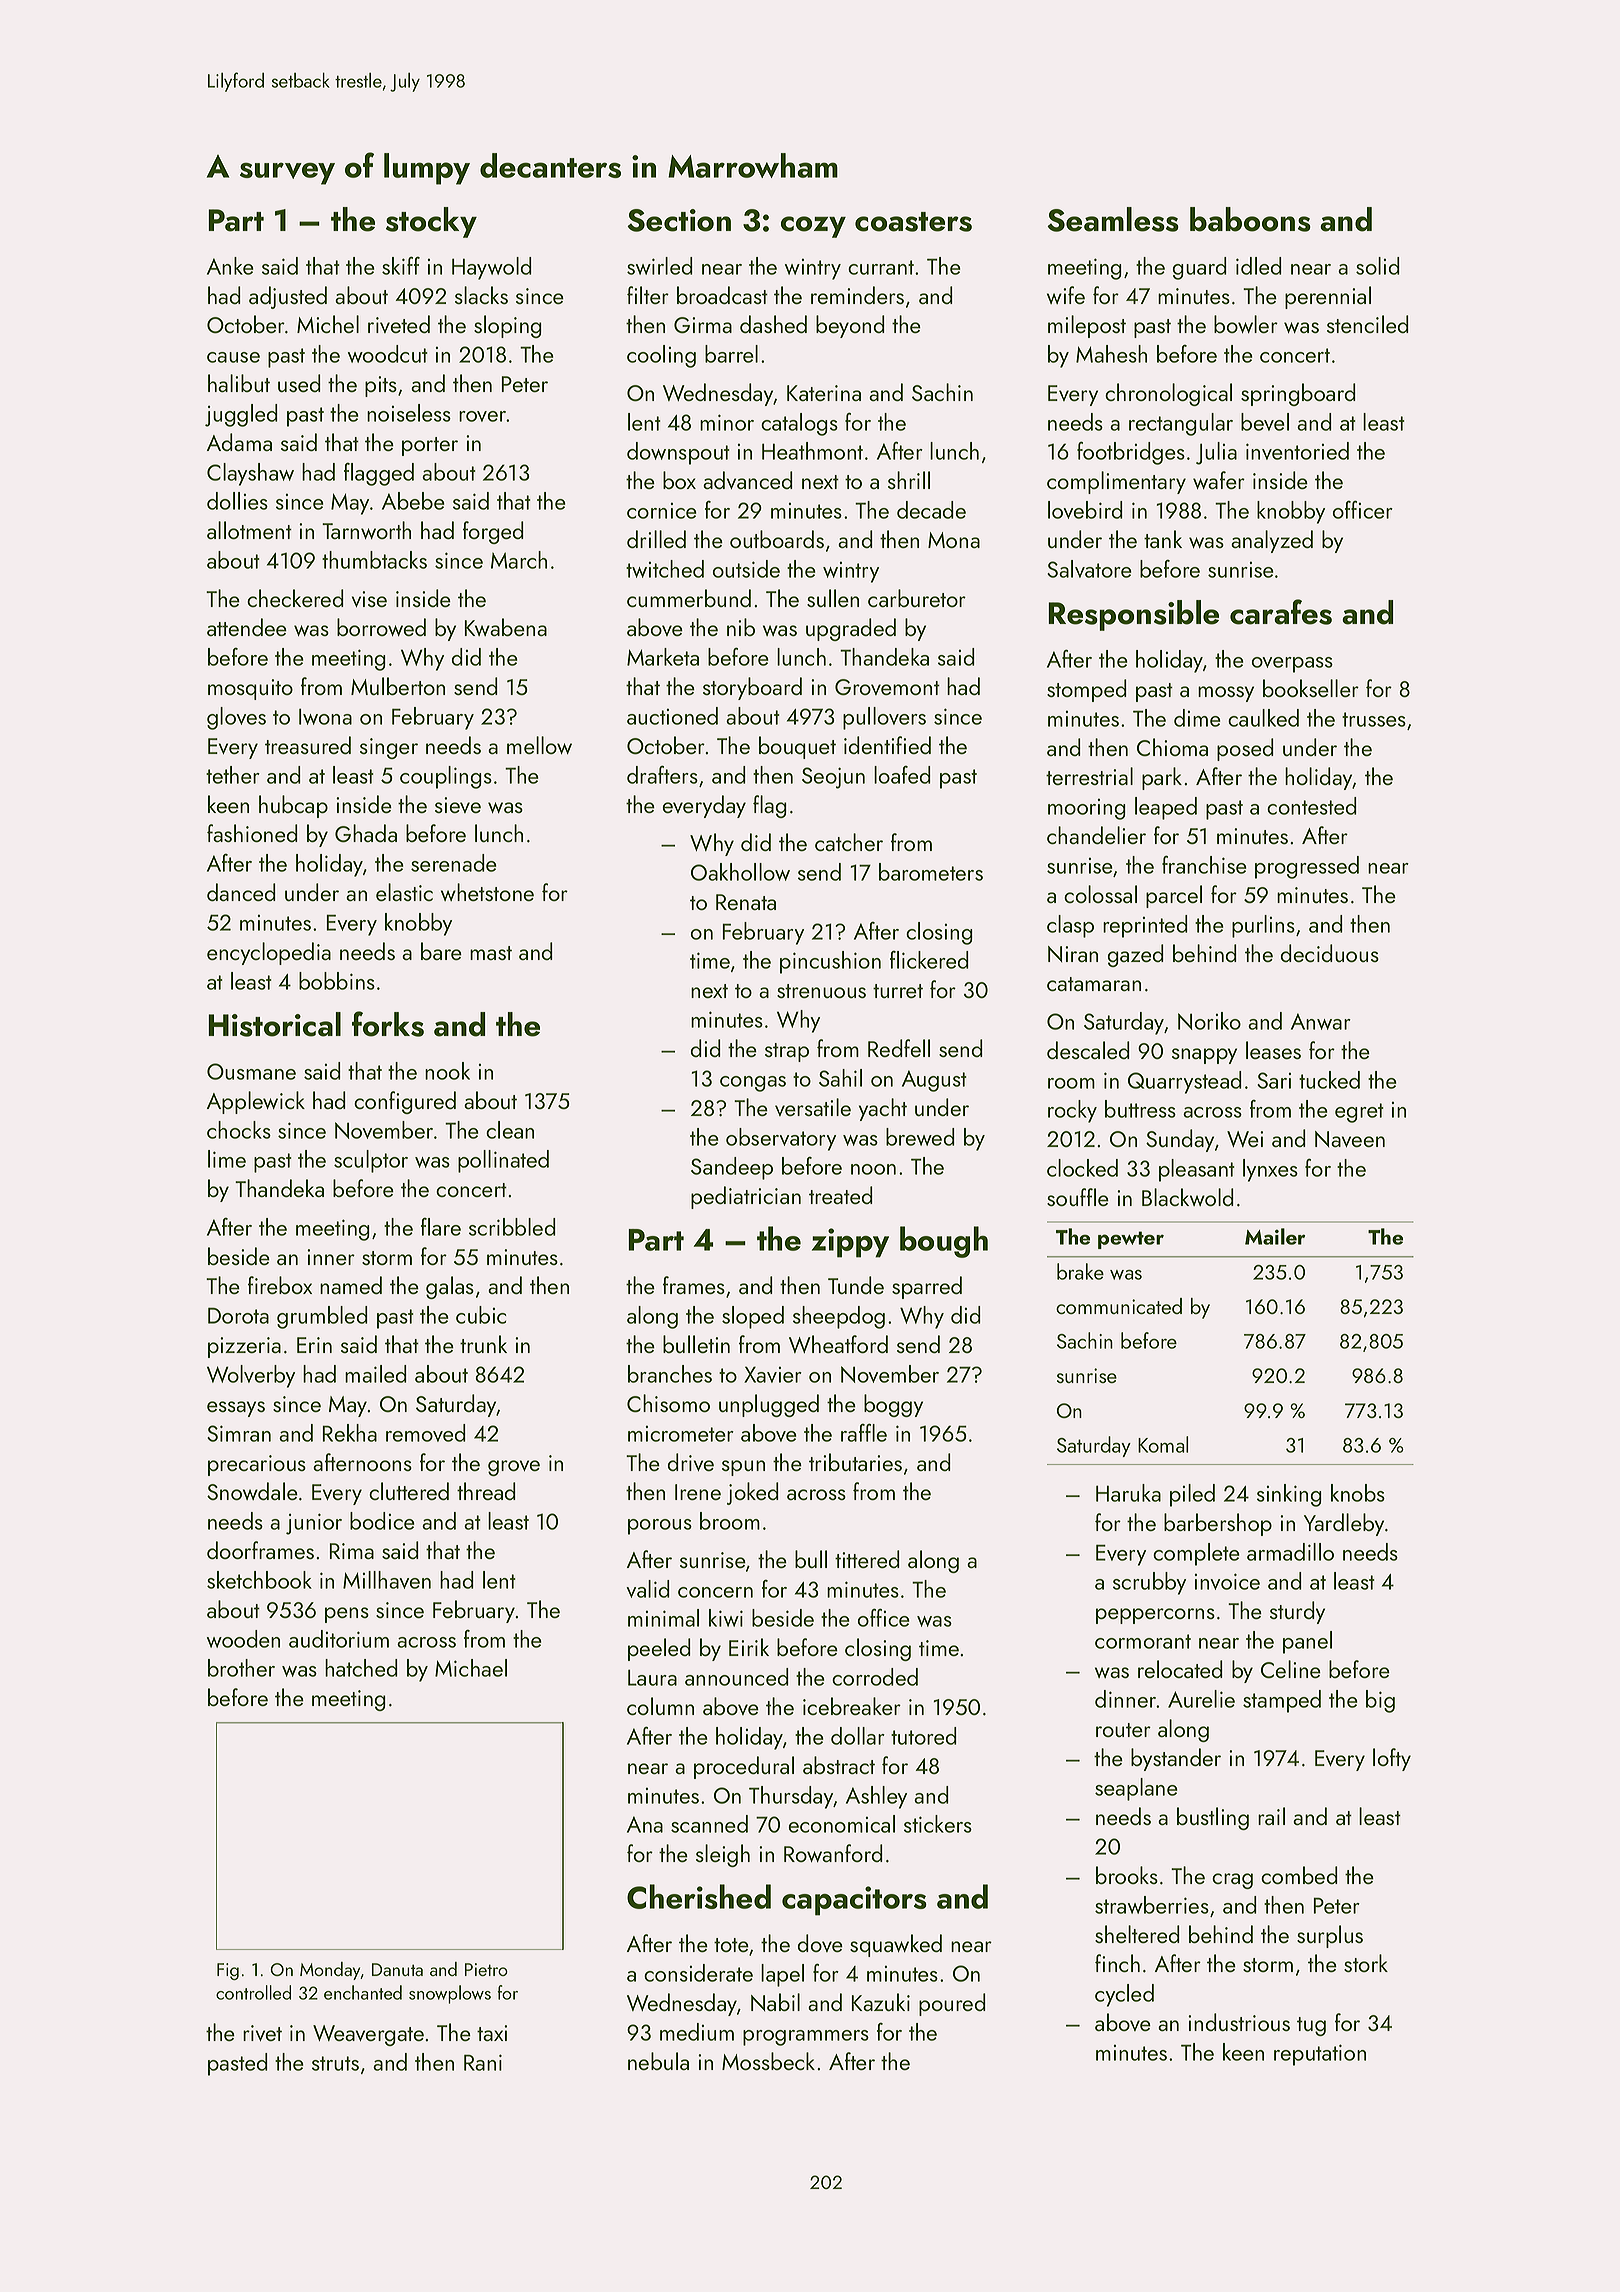 The height and width of the screenshot is (2292, 1620). Describe the element at coordinates (1250, 219) in the screenshot. I see `baboons` at that location.
